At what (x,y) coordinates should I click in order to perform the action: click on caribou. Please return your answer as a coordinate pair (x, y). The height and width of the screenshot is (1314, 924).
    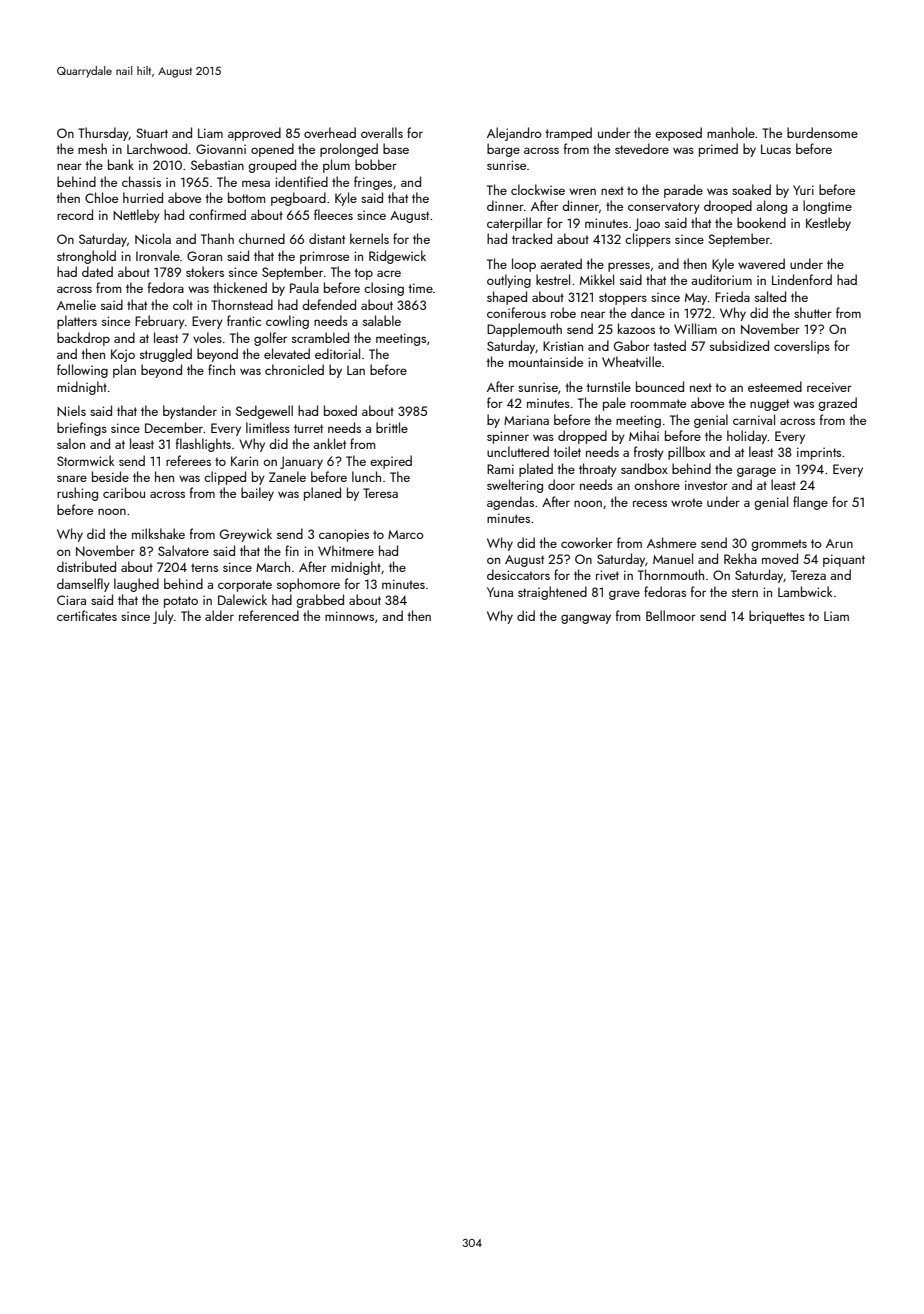
    Looking at the image, I should click on (124, 492).
